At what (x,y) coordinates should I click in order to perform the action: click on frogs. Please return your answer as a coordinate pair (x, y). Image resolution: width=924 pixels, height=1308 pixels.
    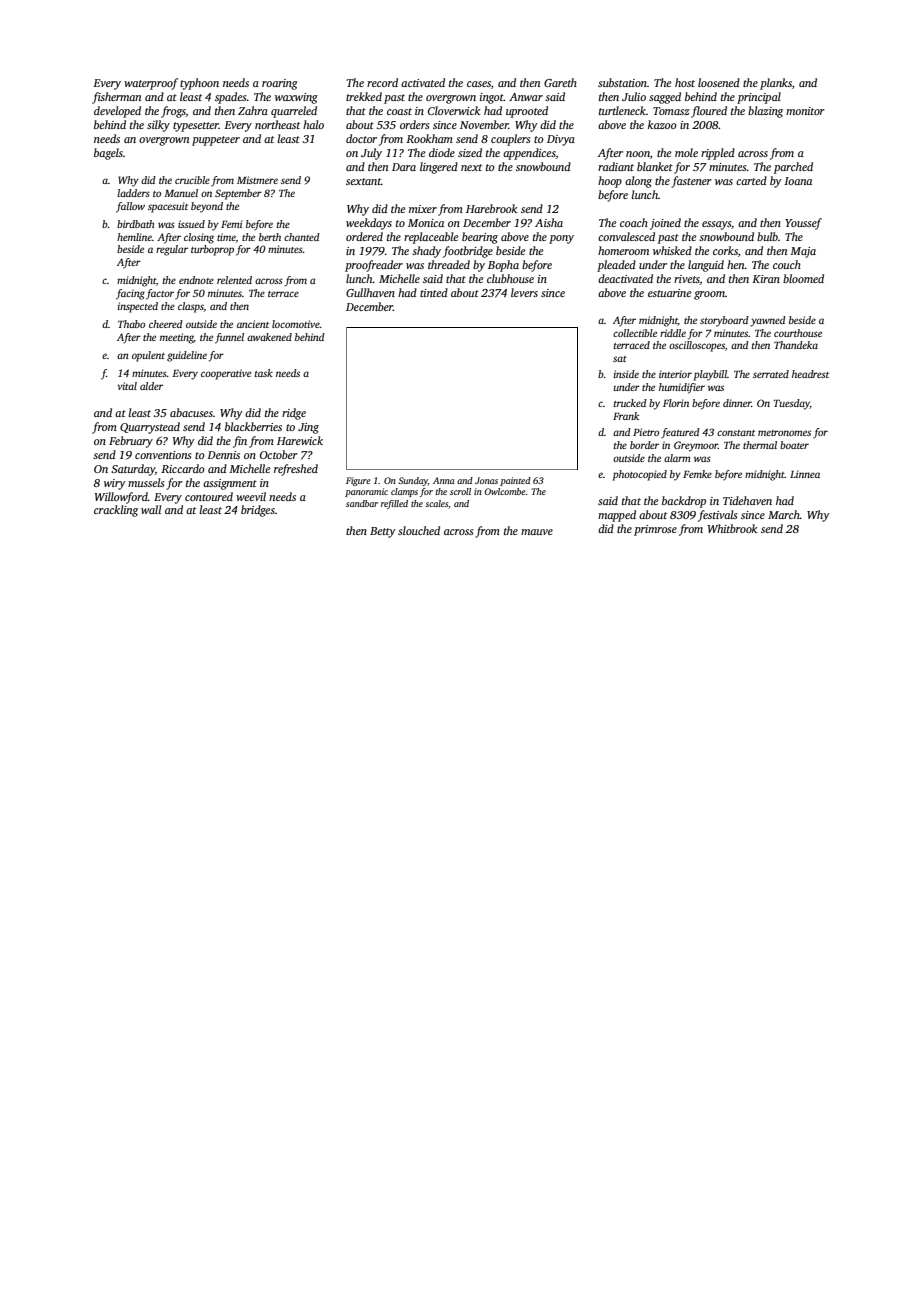
    Looking at the image, I should click on (173, 112).
